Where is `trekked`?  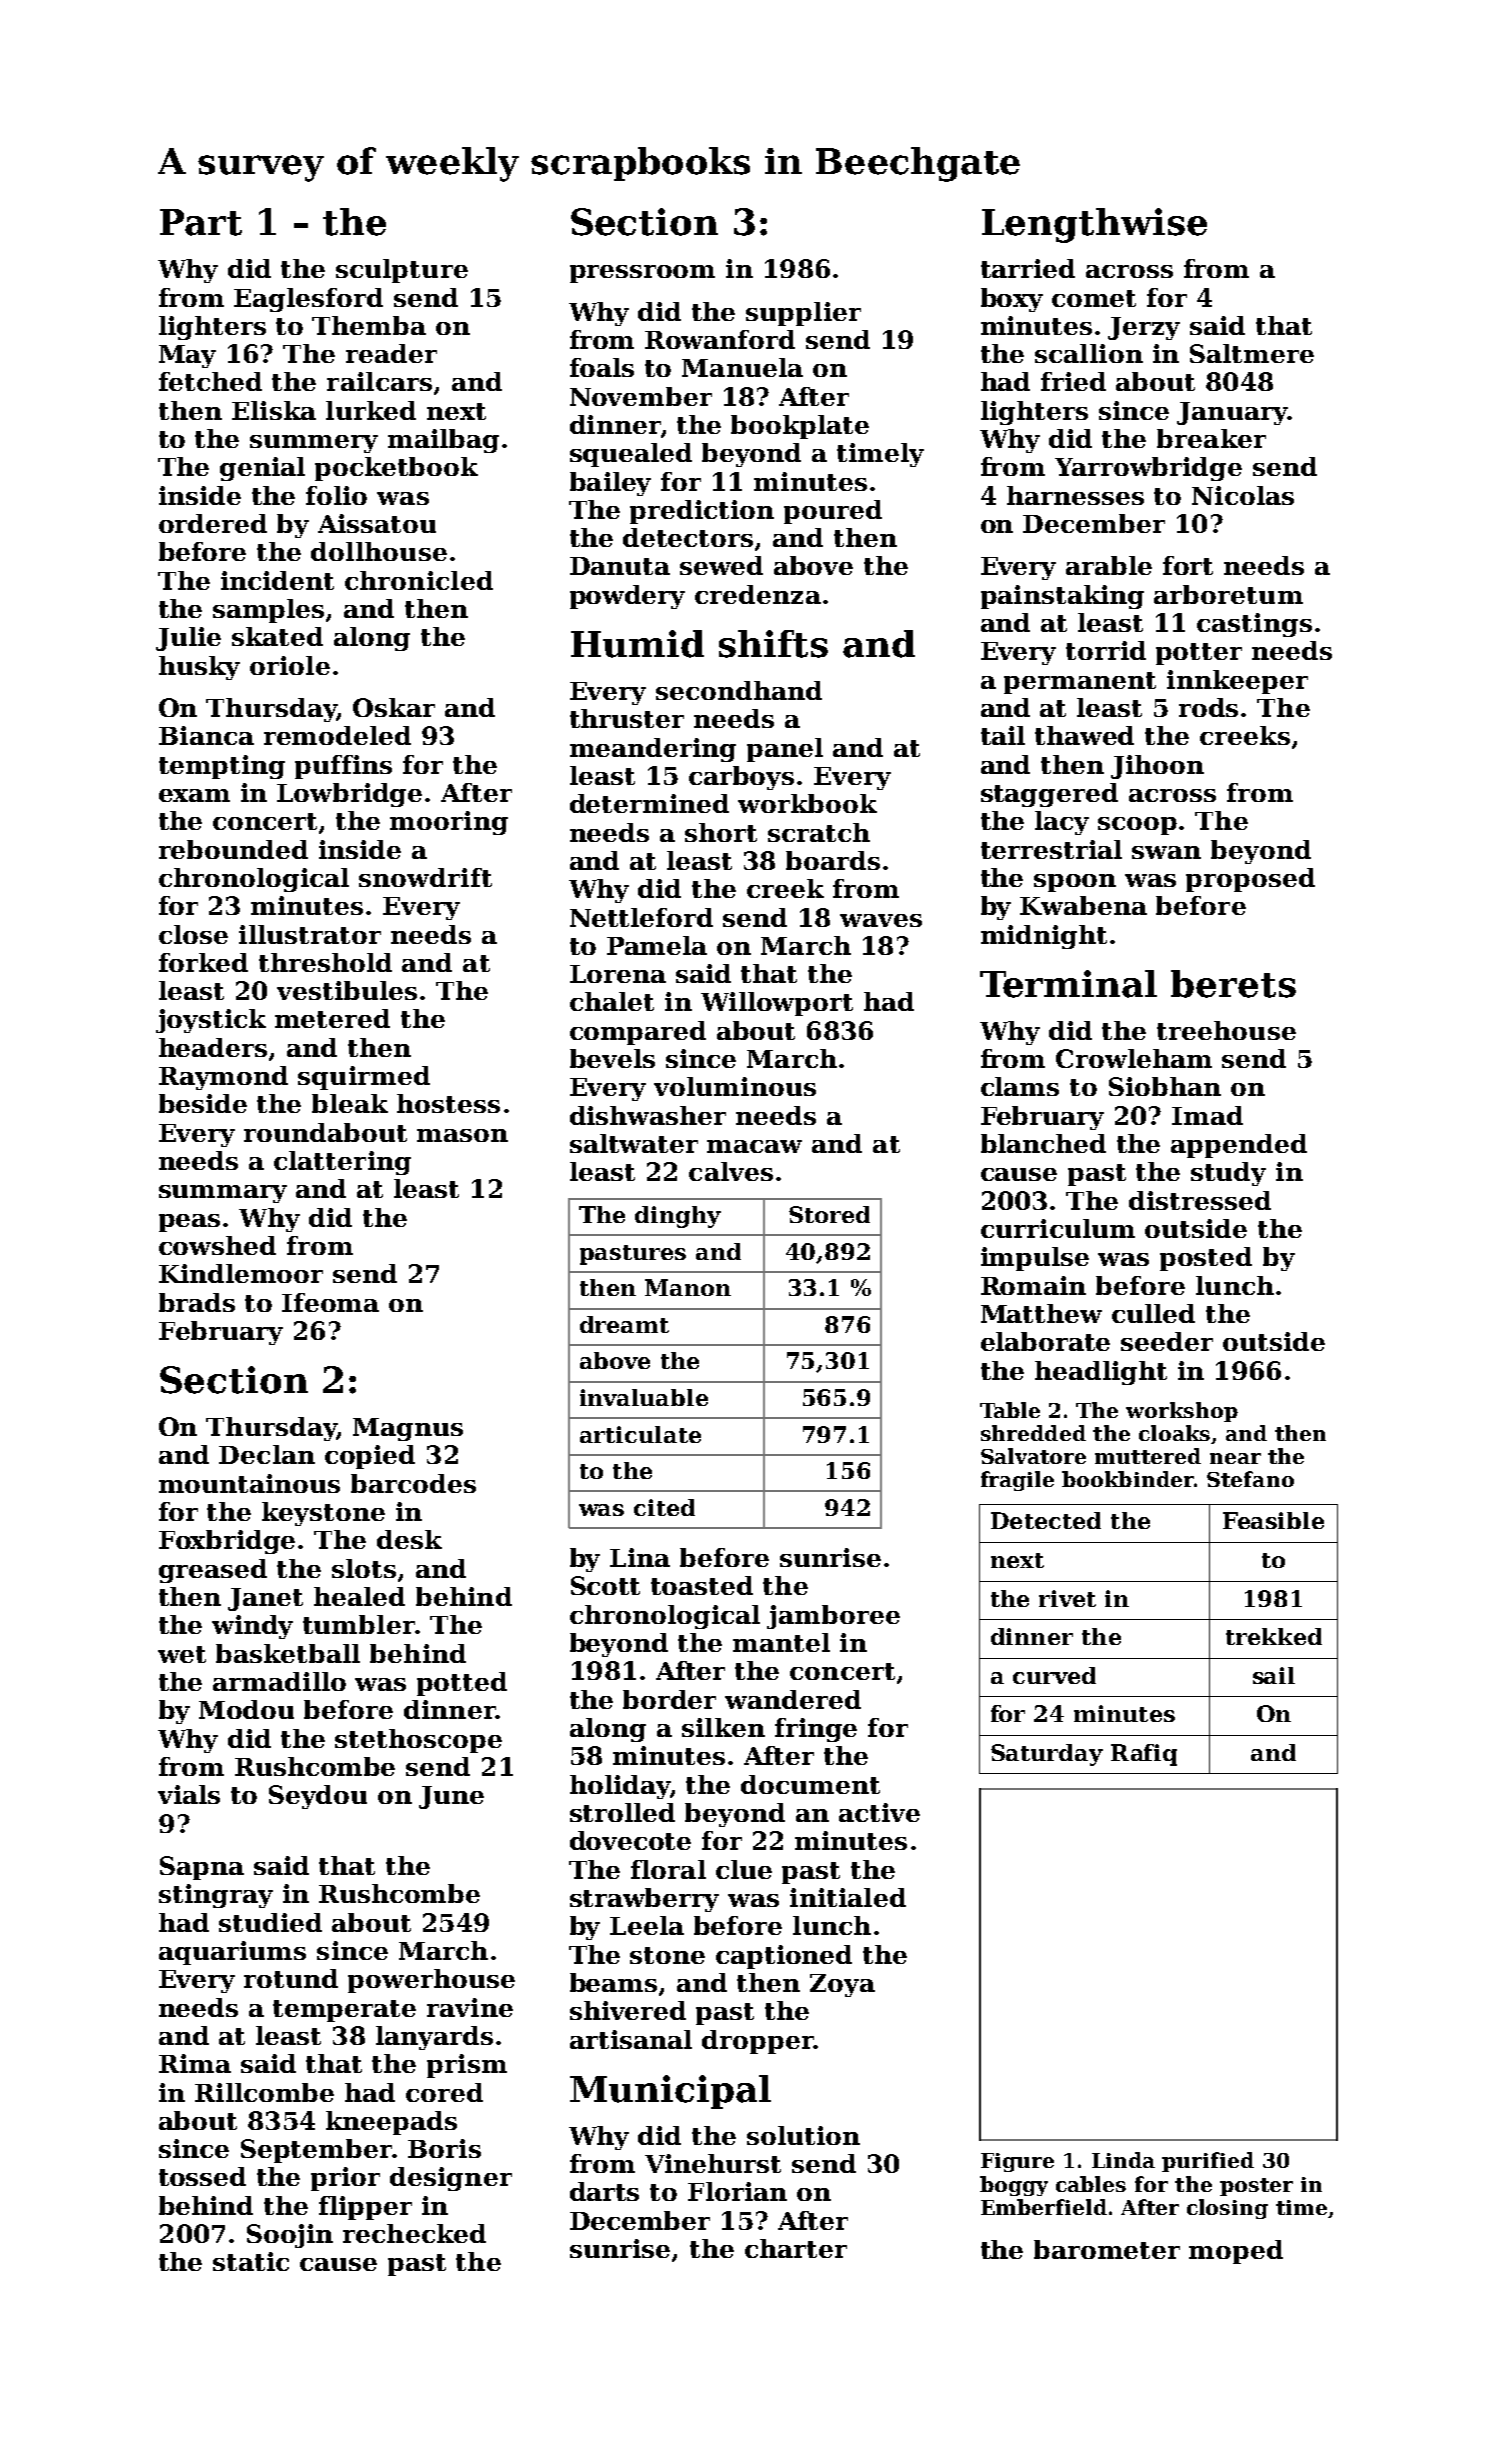 trekked is located at coordinates (1274, 1636).
